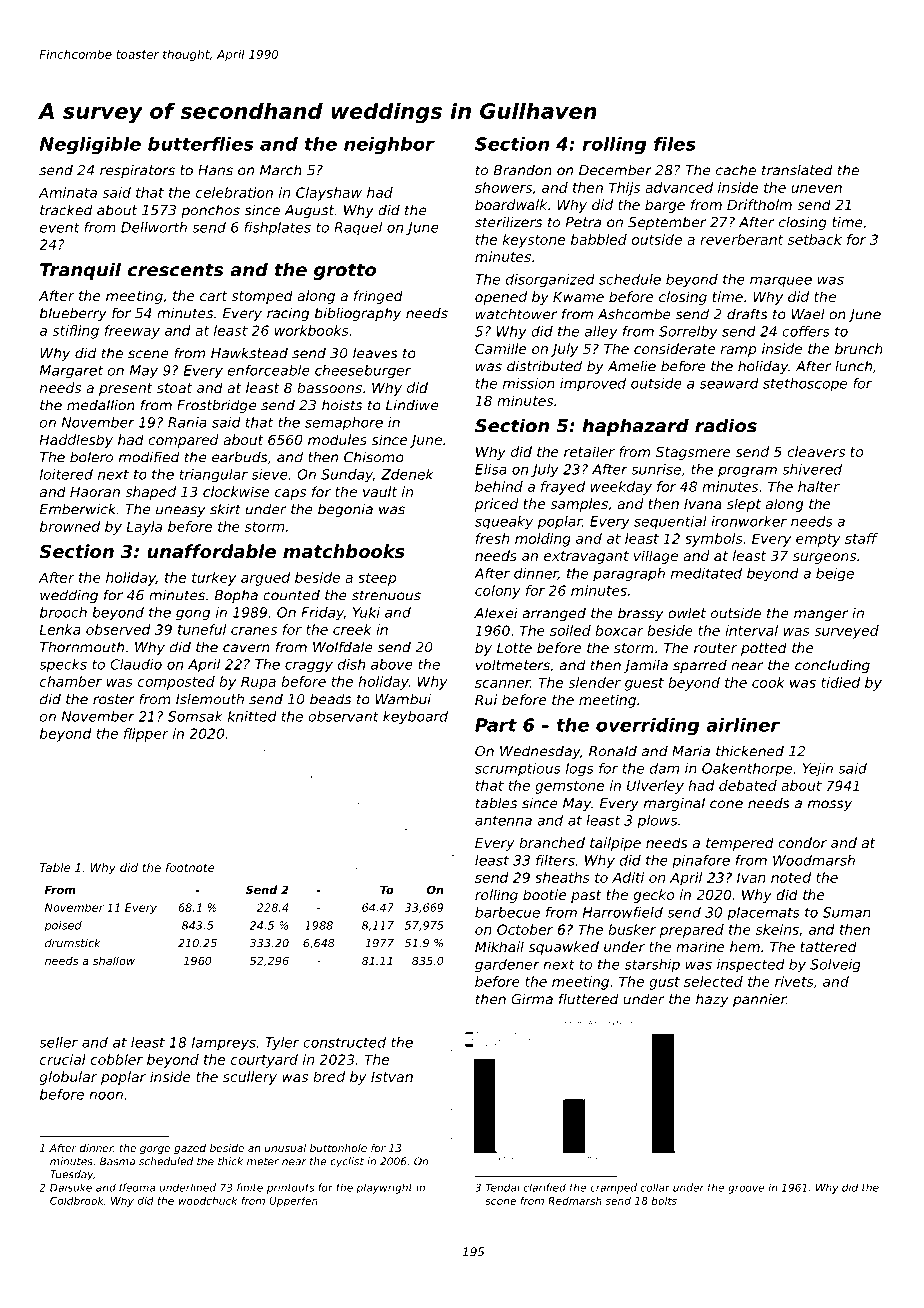 Image resolution: width=924 pixels, height=1308 pixels. Describe the element at coordinates (552, 842) in the image. I see `branched` at that location.
